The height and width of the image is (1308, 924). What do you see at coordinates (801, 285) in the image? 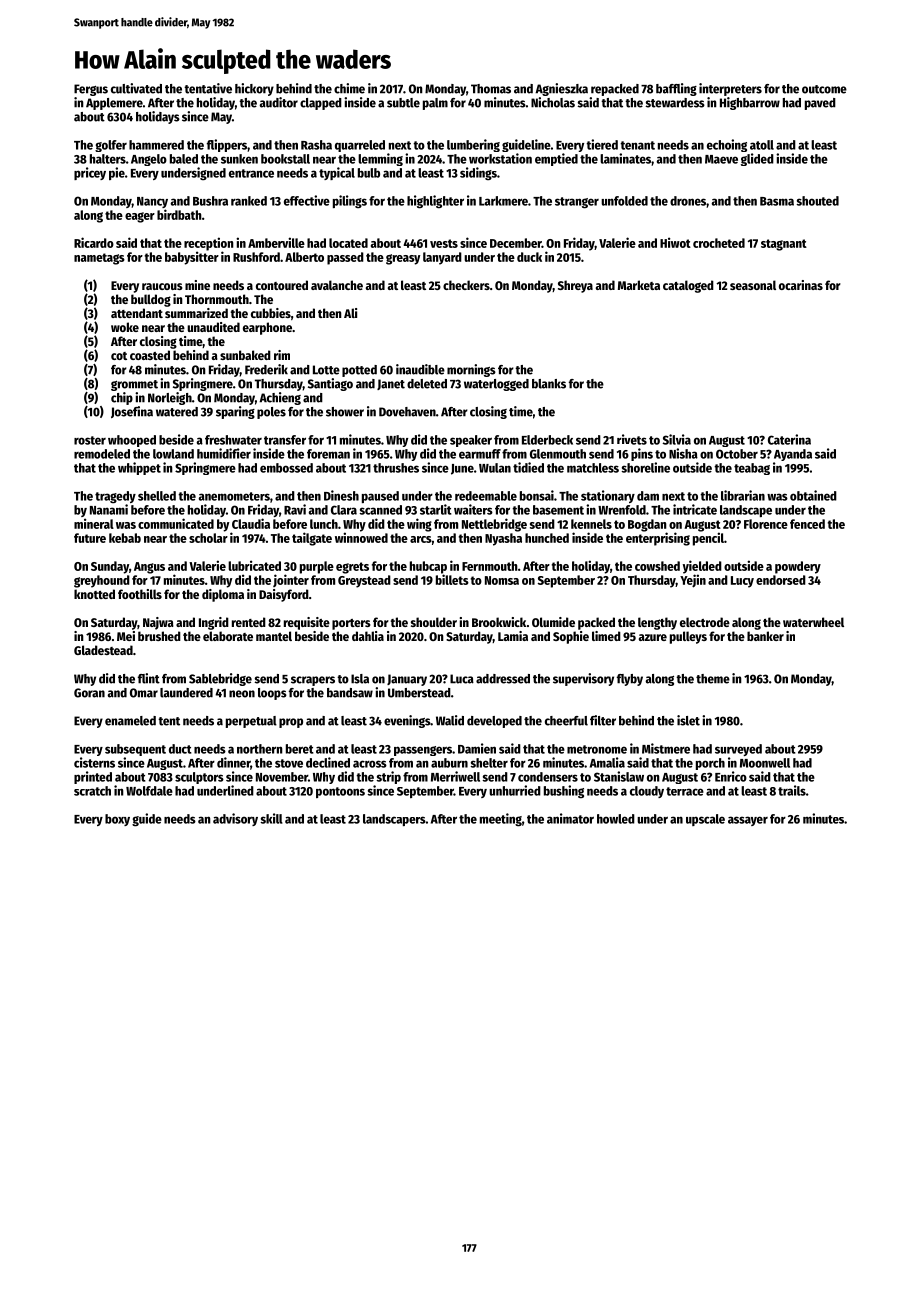
I see `ocarinas` at bounding box center [801, 285].
